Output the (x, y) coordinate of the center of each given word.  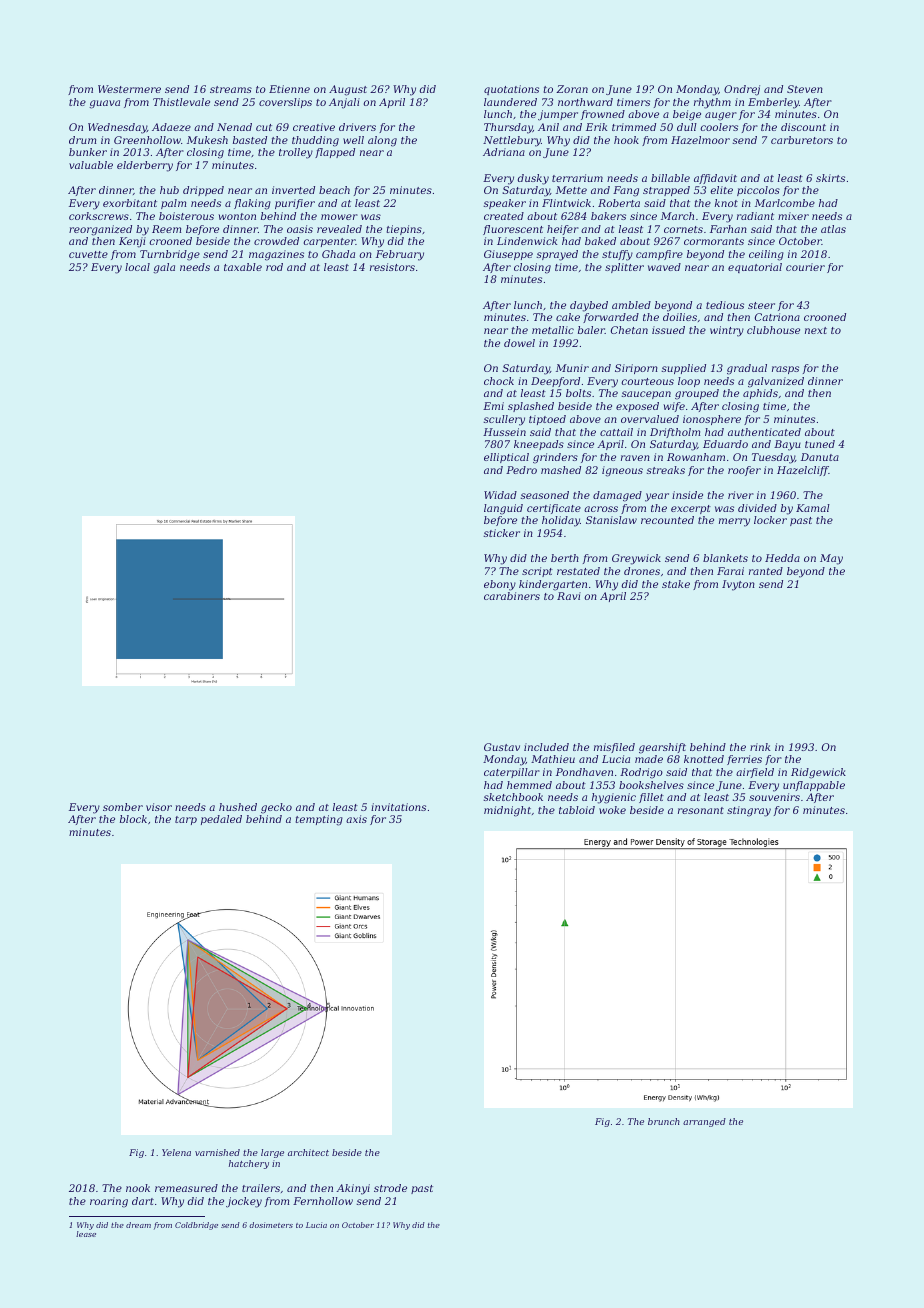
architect (308, 1152)
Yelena (176, 1152)
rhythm (712, 103)
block (133, 819)
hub (169, 190)
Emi (493, 406)
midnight (507, 811)
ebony (500, 585)
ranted (766, 571)
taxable (243, 267)
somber (123, 807)
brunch (664, 1121)
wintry (727, 331)
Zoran (572, 89)
